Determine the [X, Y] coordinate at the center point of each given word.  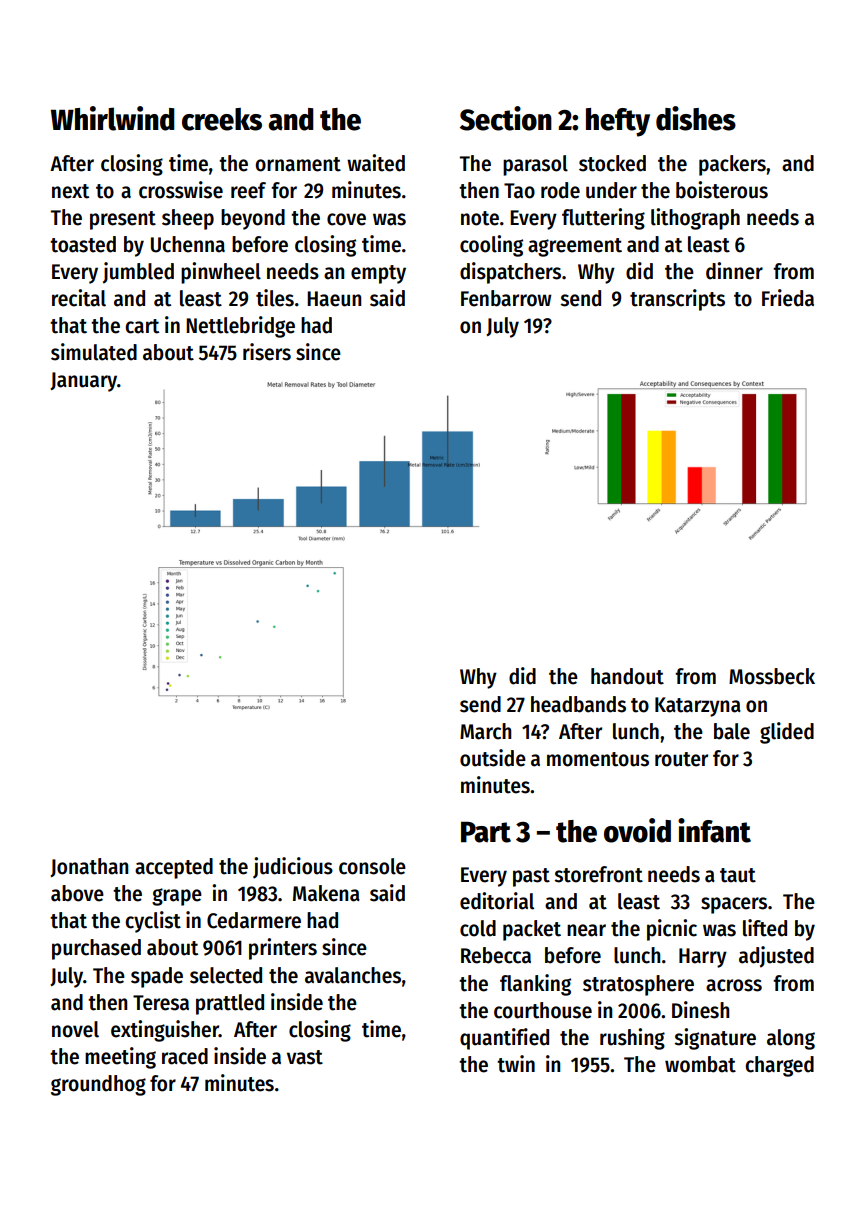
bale [732, 731]
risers [267, 352]
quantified [504, 1039]
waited [376, 163]
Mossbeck [772, 676]
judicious [293, 868]
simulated [94, 352]
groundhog [98, 1085]
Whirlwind [113, 118]
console [372, 866]
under [611, 190]
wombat [700, 1064]
